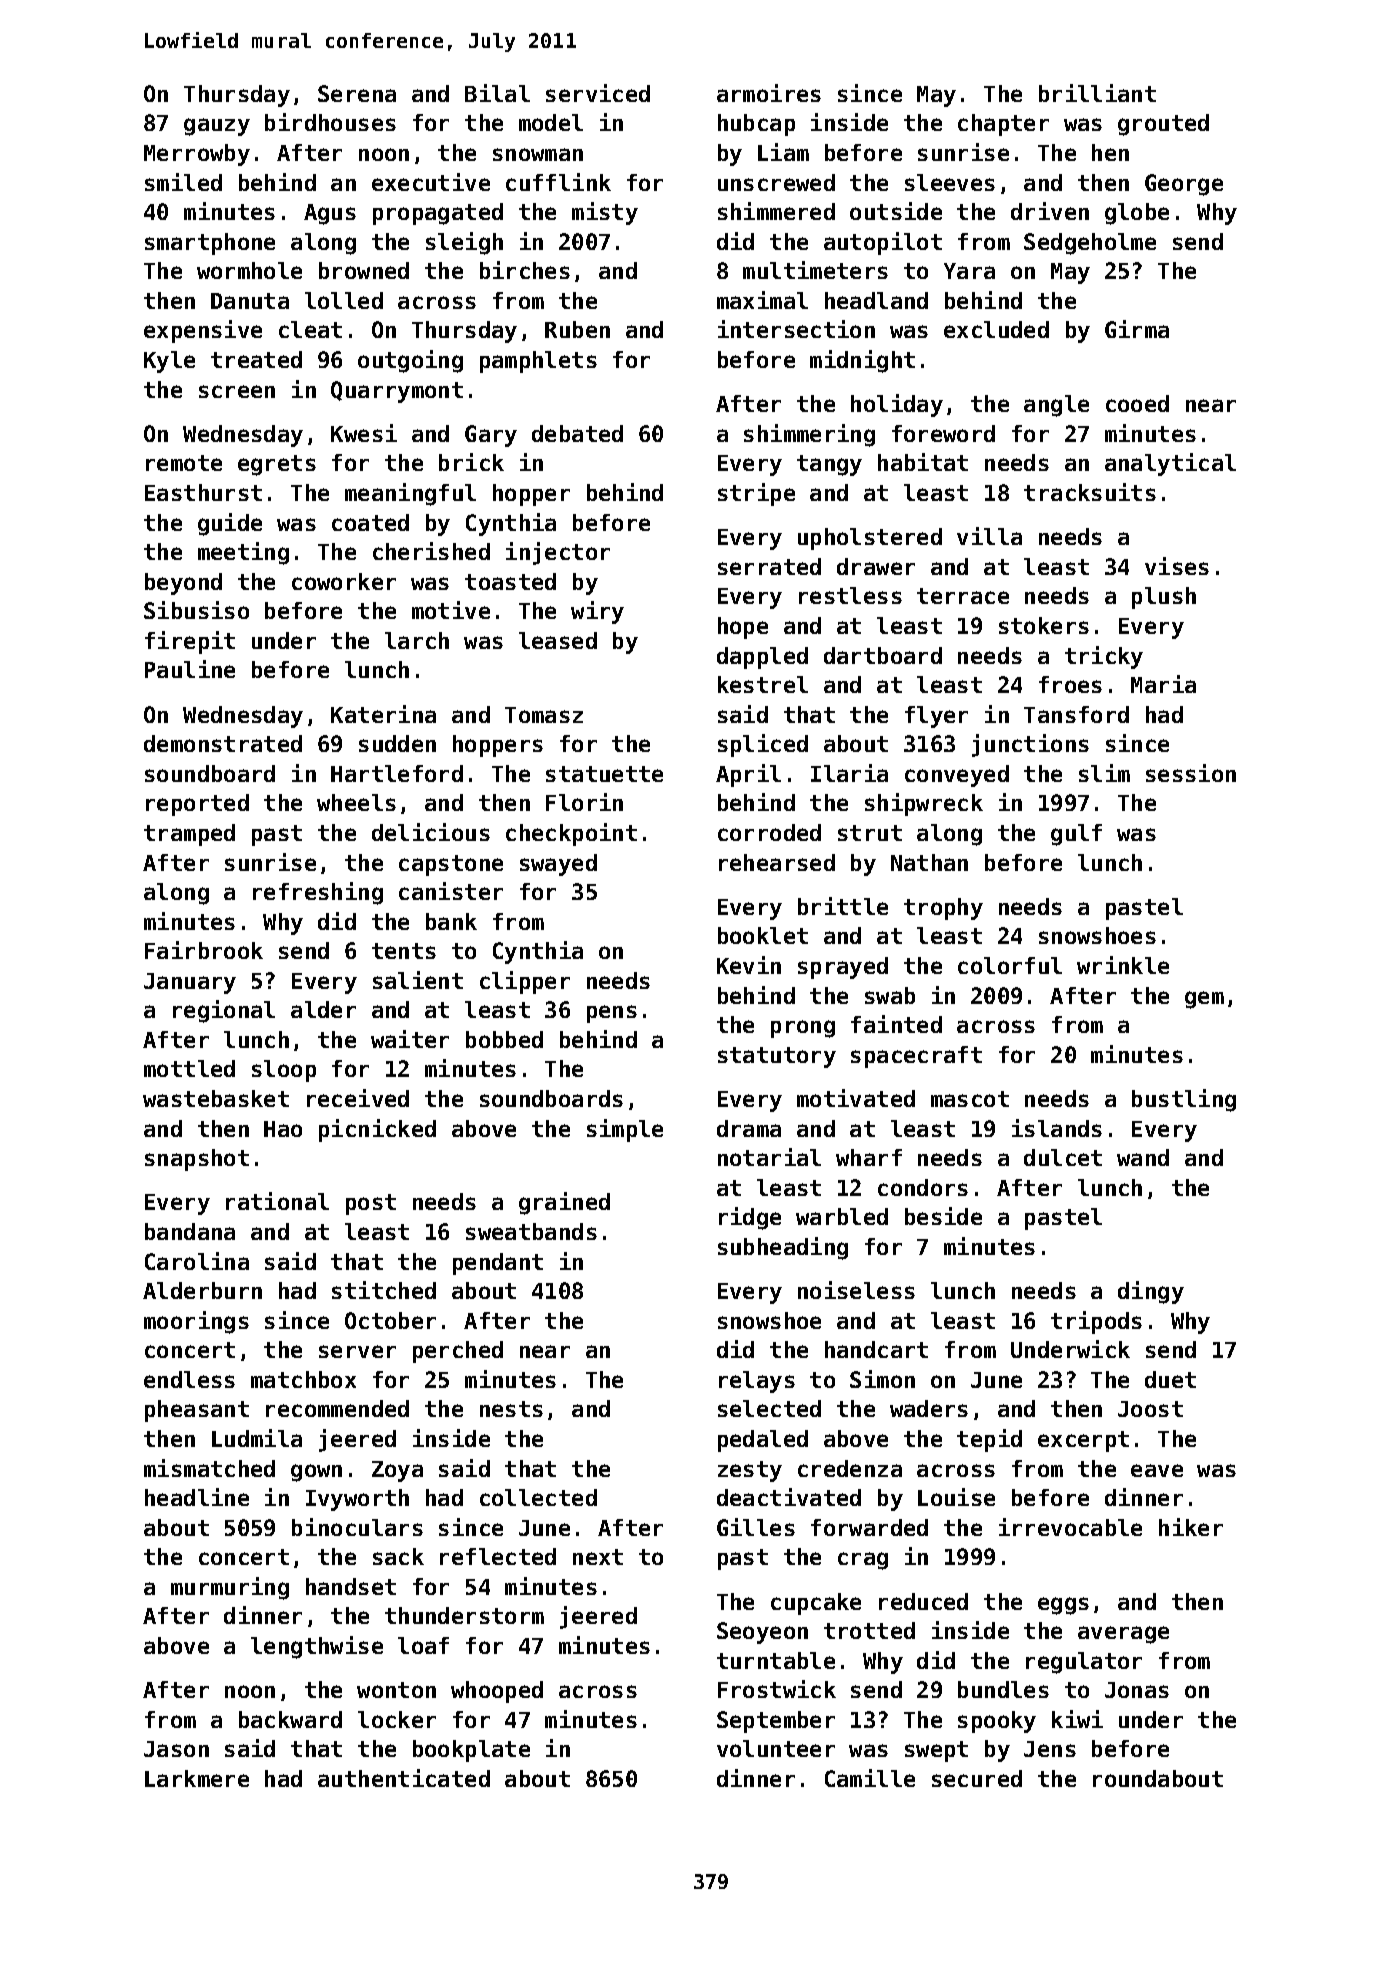 This screenshot has width=1386, height=1969. I want to click on brilliant, so click(1097, 93).
